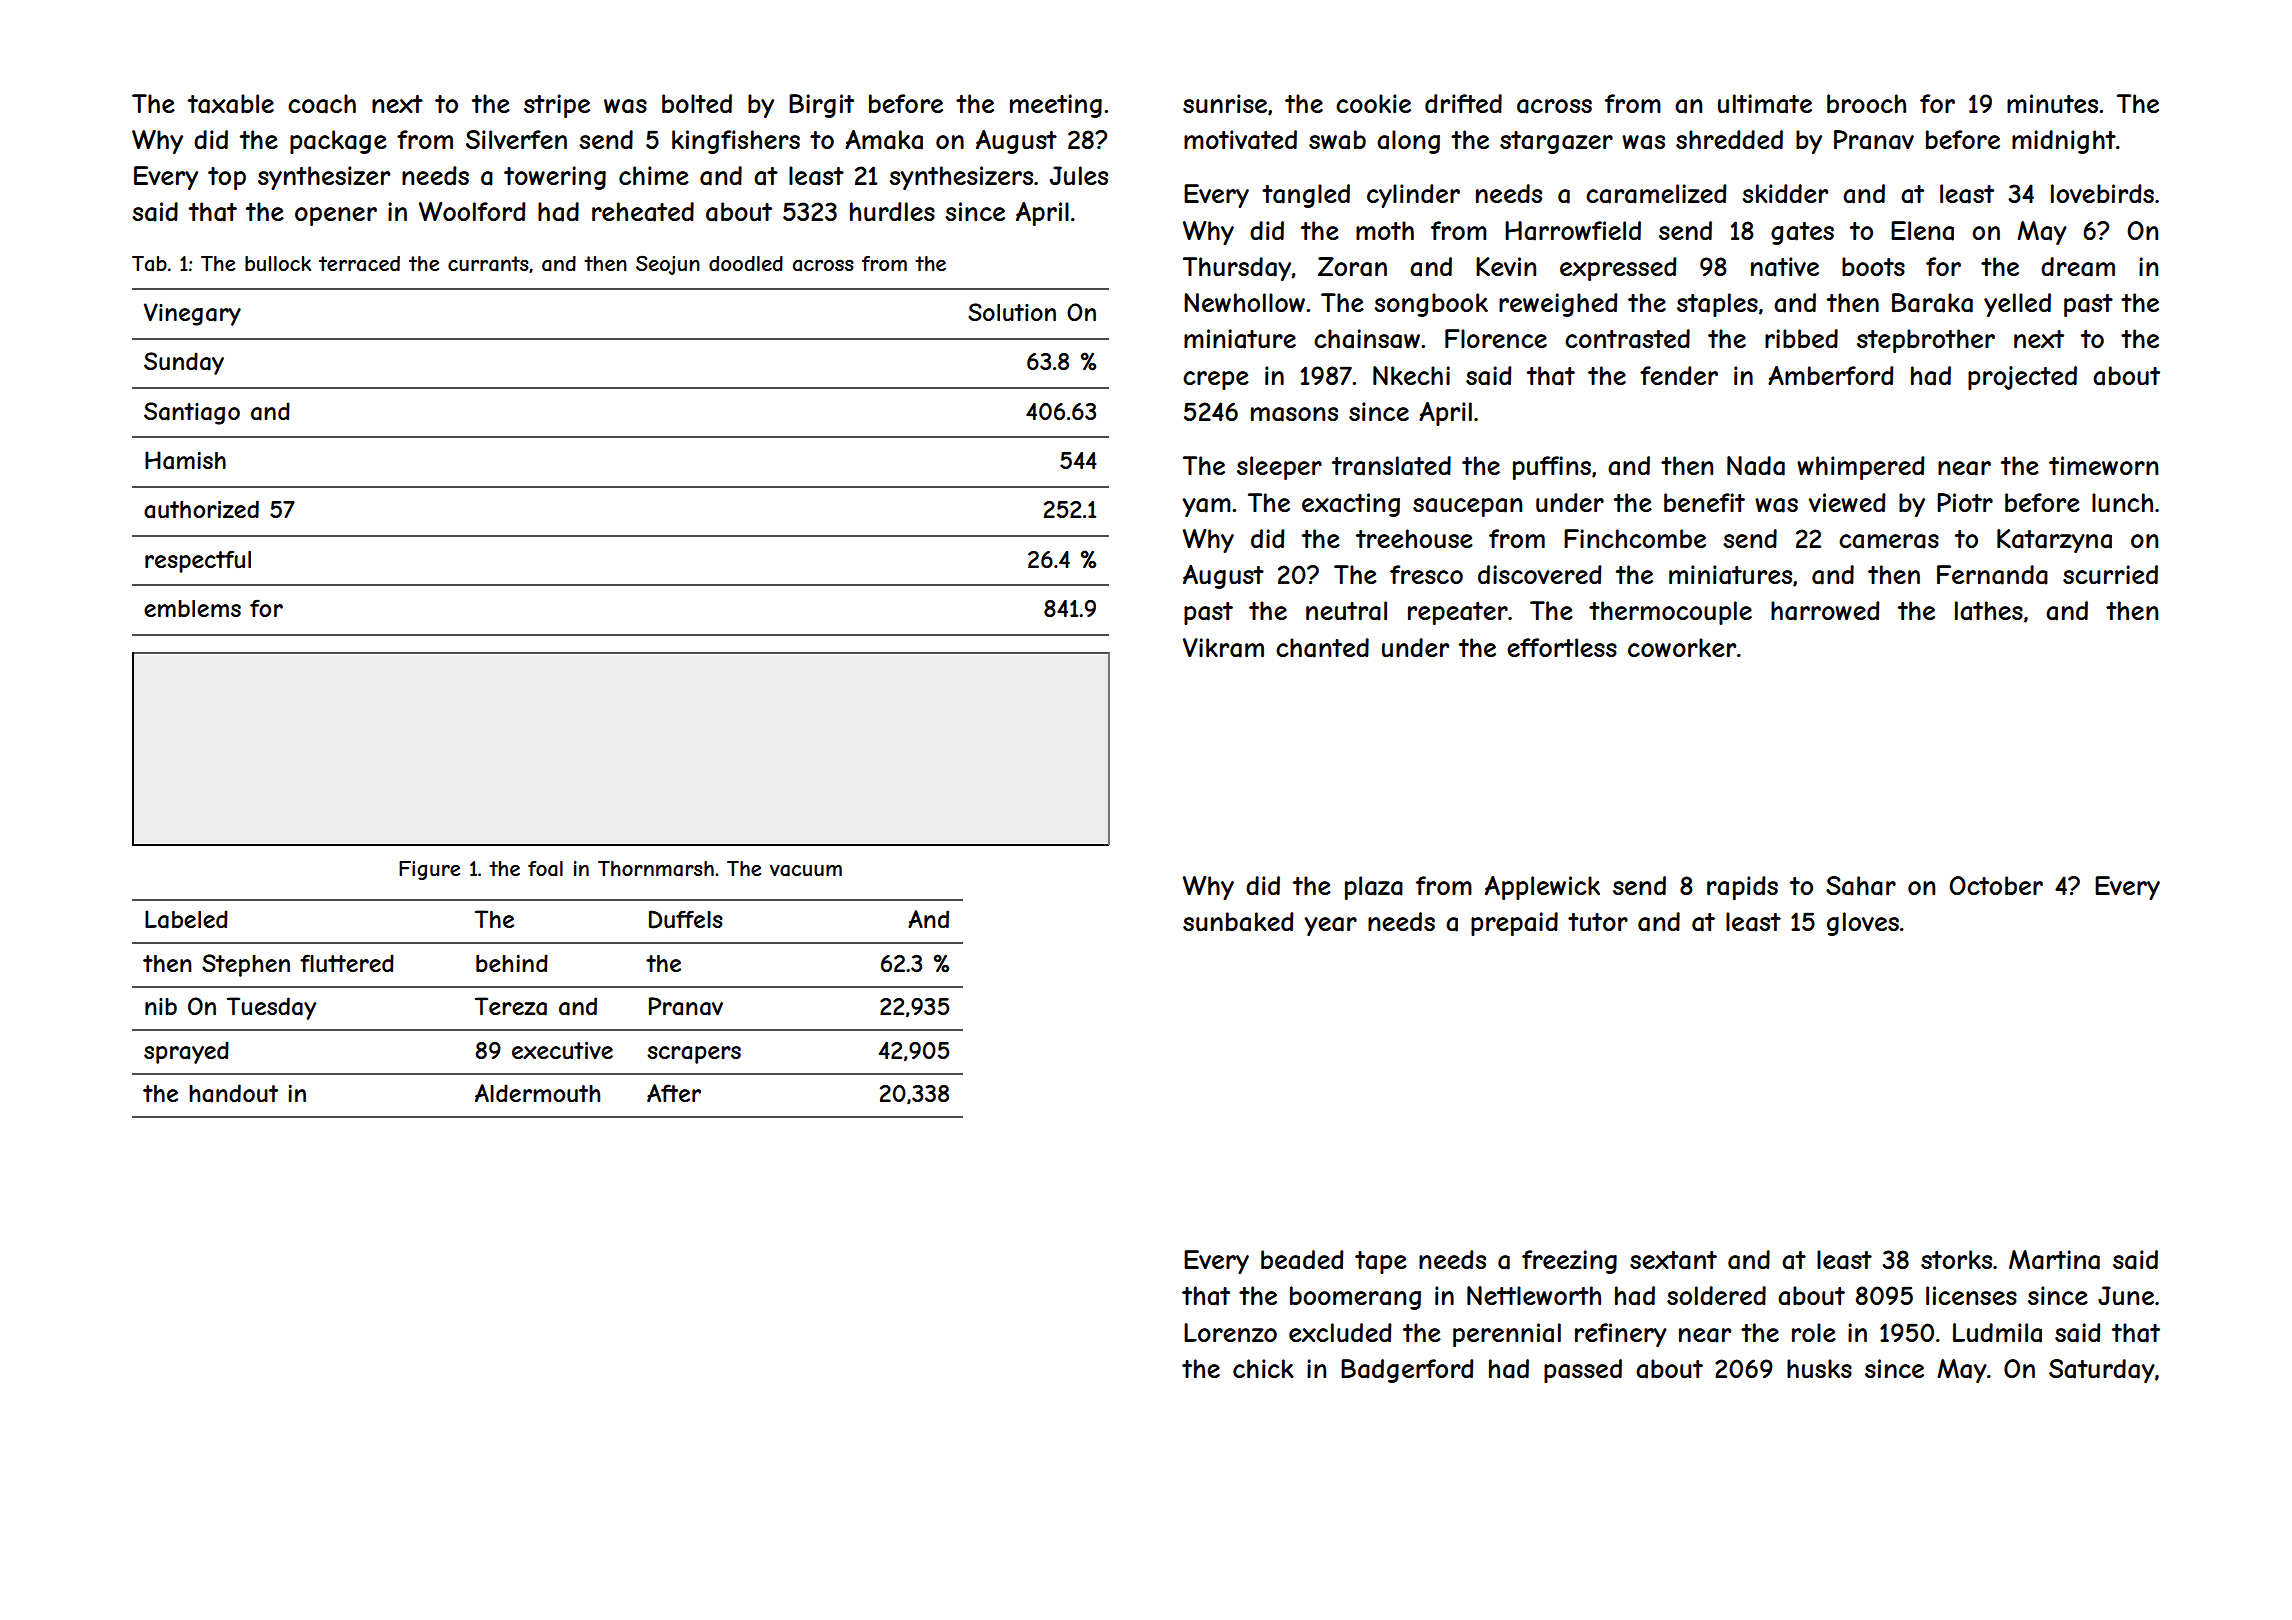  I want to click on bolted, so click(697, 103).
